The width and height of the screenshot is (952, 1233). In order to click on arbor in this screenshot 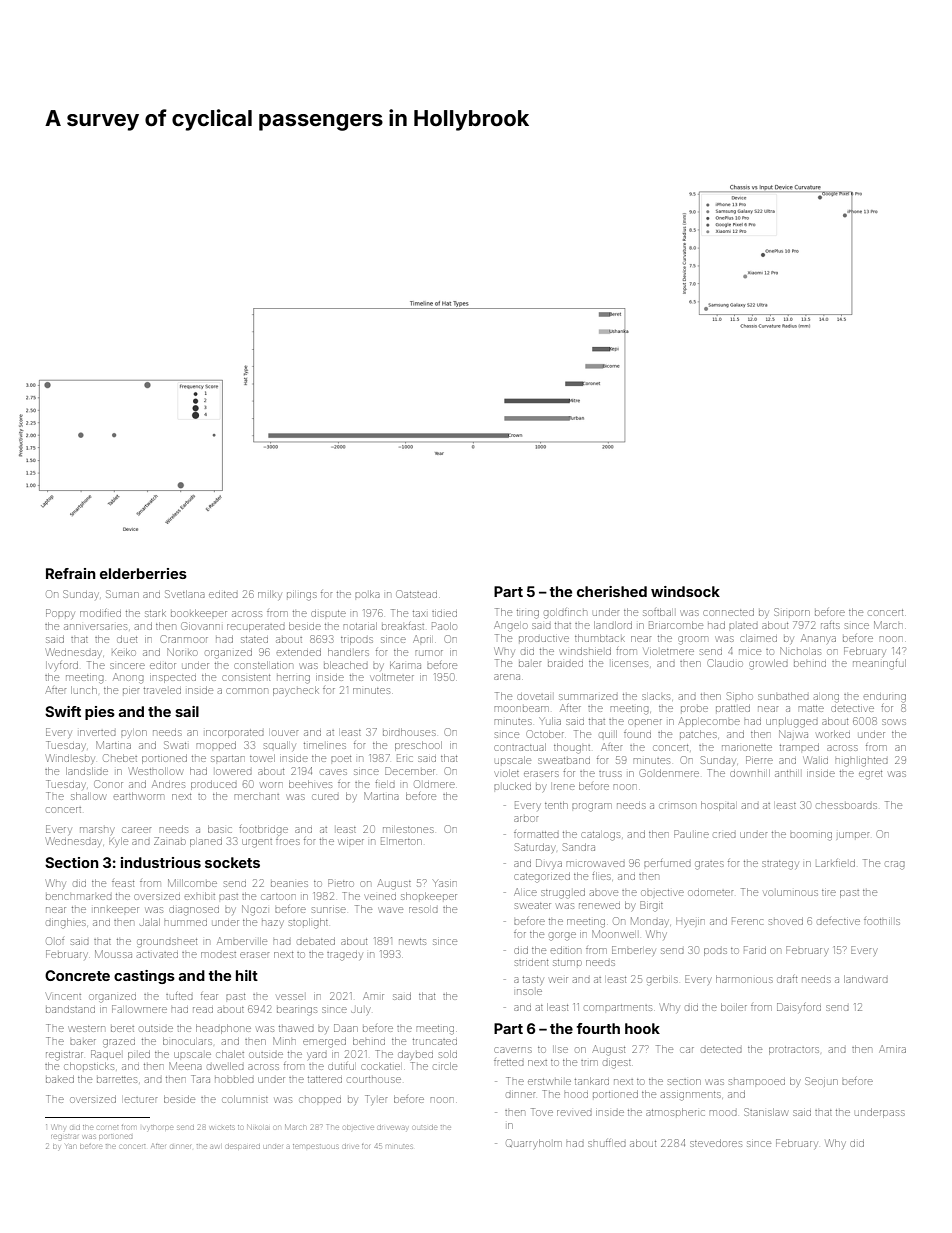, I will do `click(526, 819)`.
